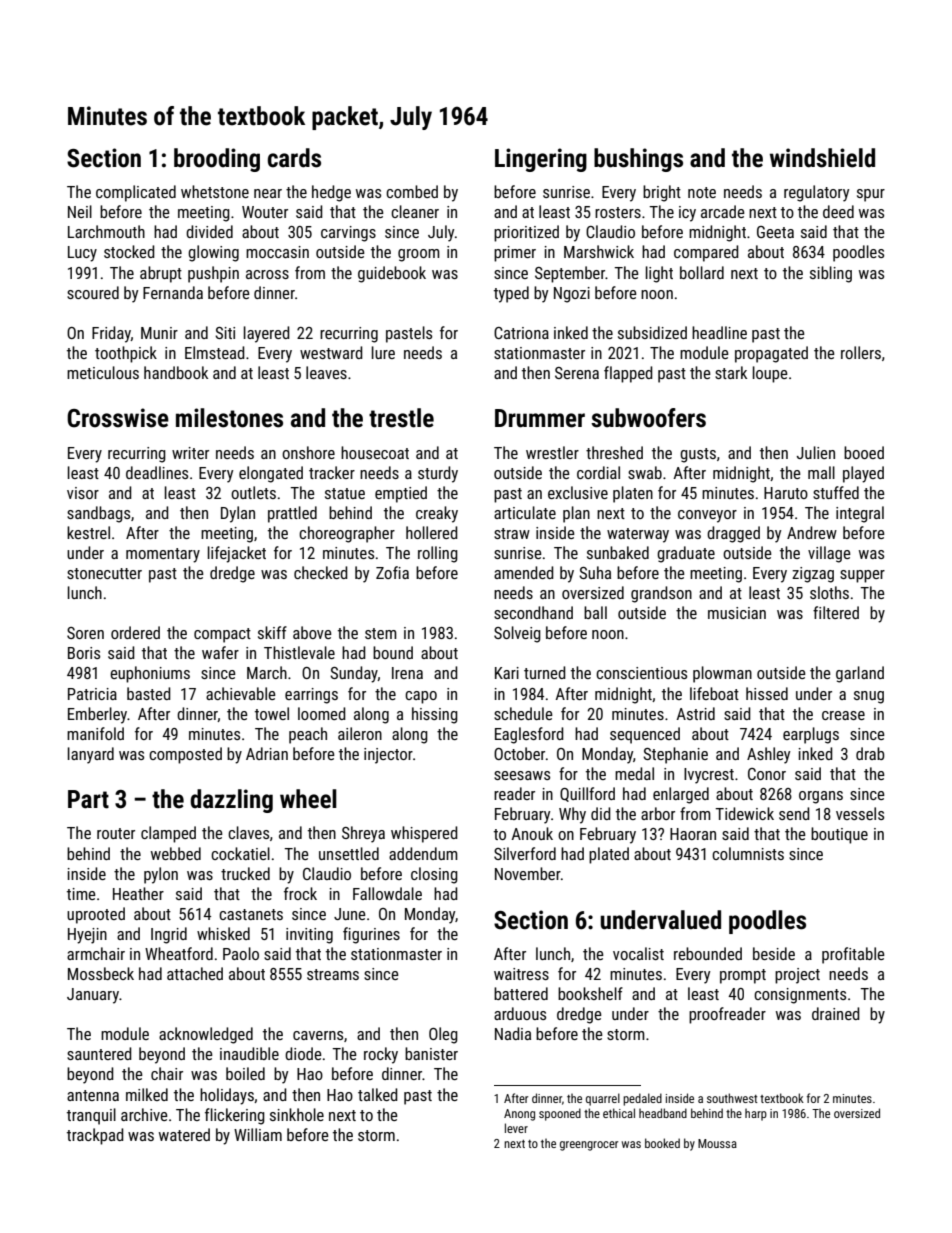 The height and width of the screenshot is (1233, 952). I want to click on harp, so click(756, 1114).
